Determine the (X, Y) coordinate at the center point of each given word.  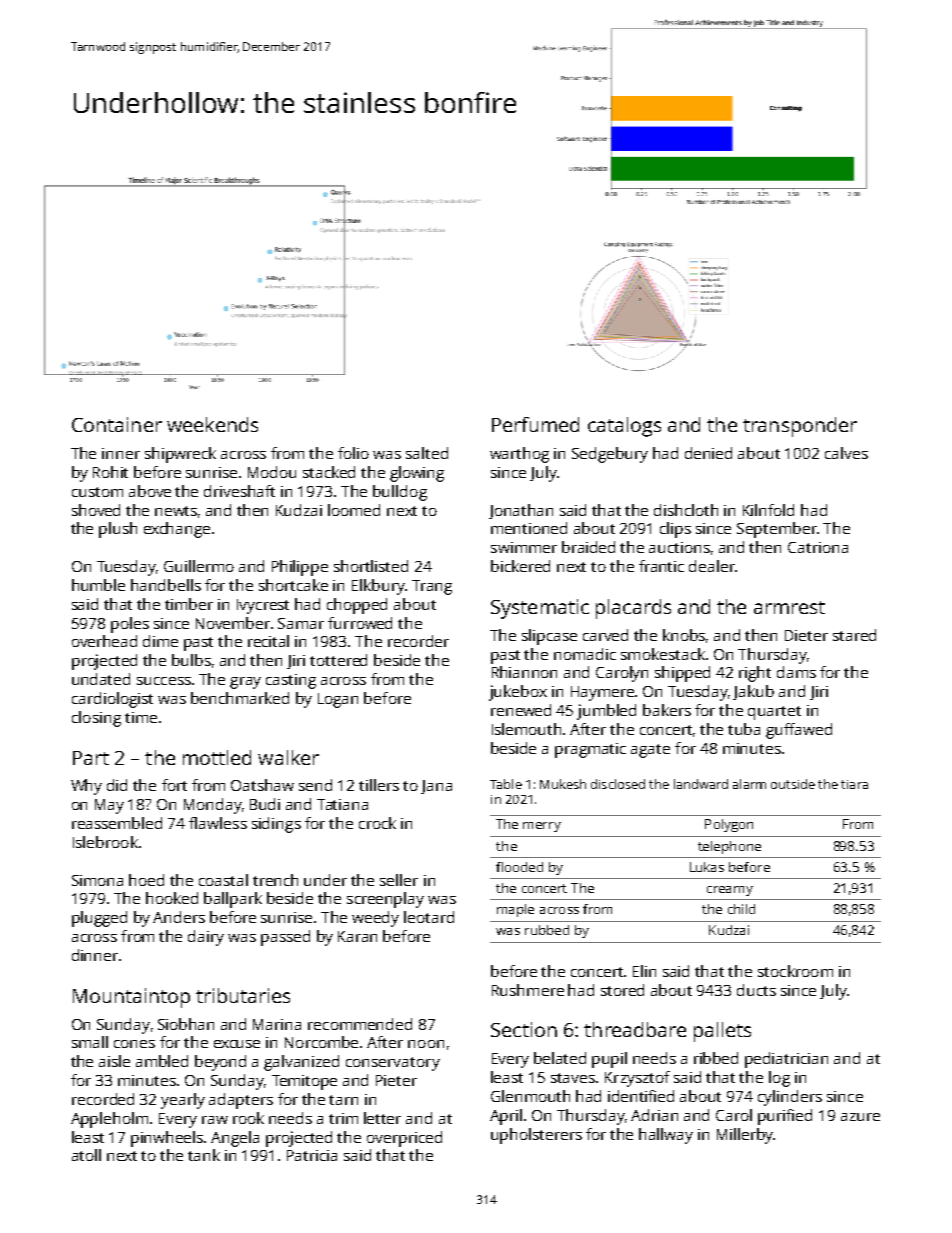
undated (101, 679)
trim (343, 1118)
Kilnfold (768, 510)
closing (96, 719)
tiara (854, 784)
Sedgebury (610, 455)
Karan (357, 936)
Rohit (110, 472)
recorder (418, 641)
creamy (730, 891)
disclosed (618, 784)
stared (854, 635)
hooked (172, 898)
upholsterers (536, 1136)
